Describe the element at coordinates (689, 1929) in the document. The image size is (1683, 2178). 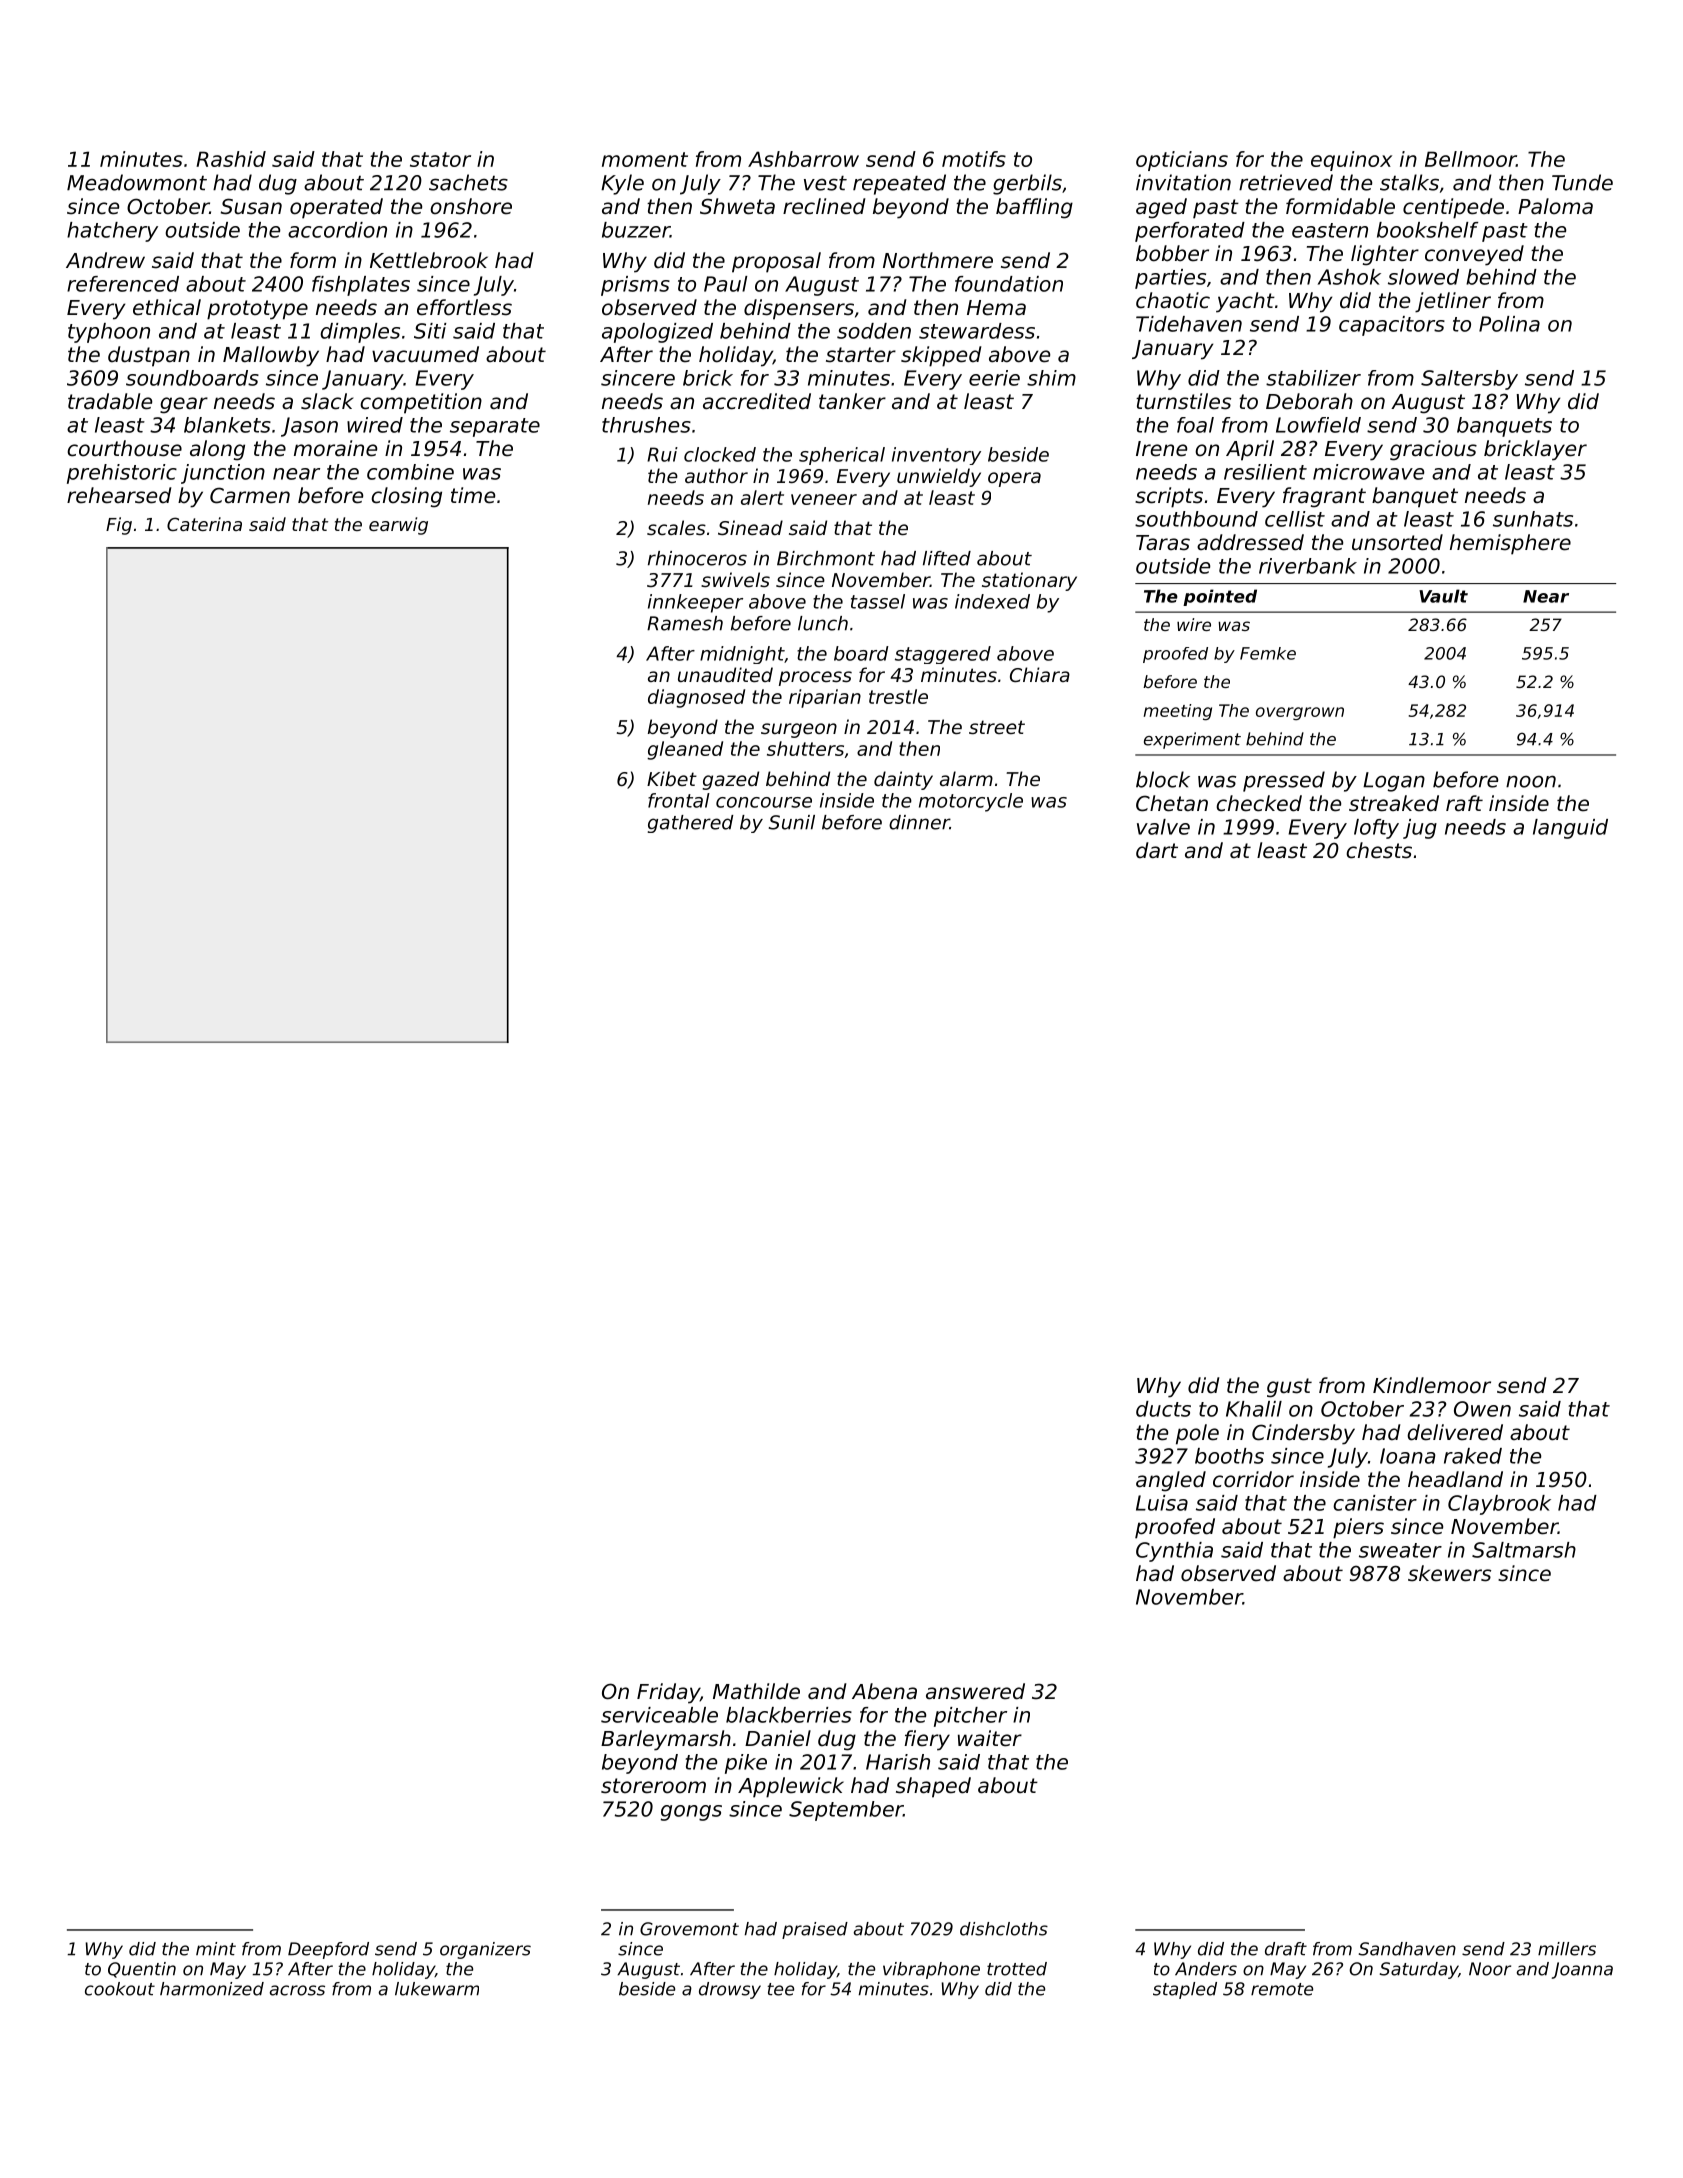
I see `Grovemont` at that location.
